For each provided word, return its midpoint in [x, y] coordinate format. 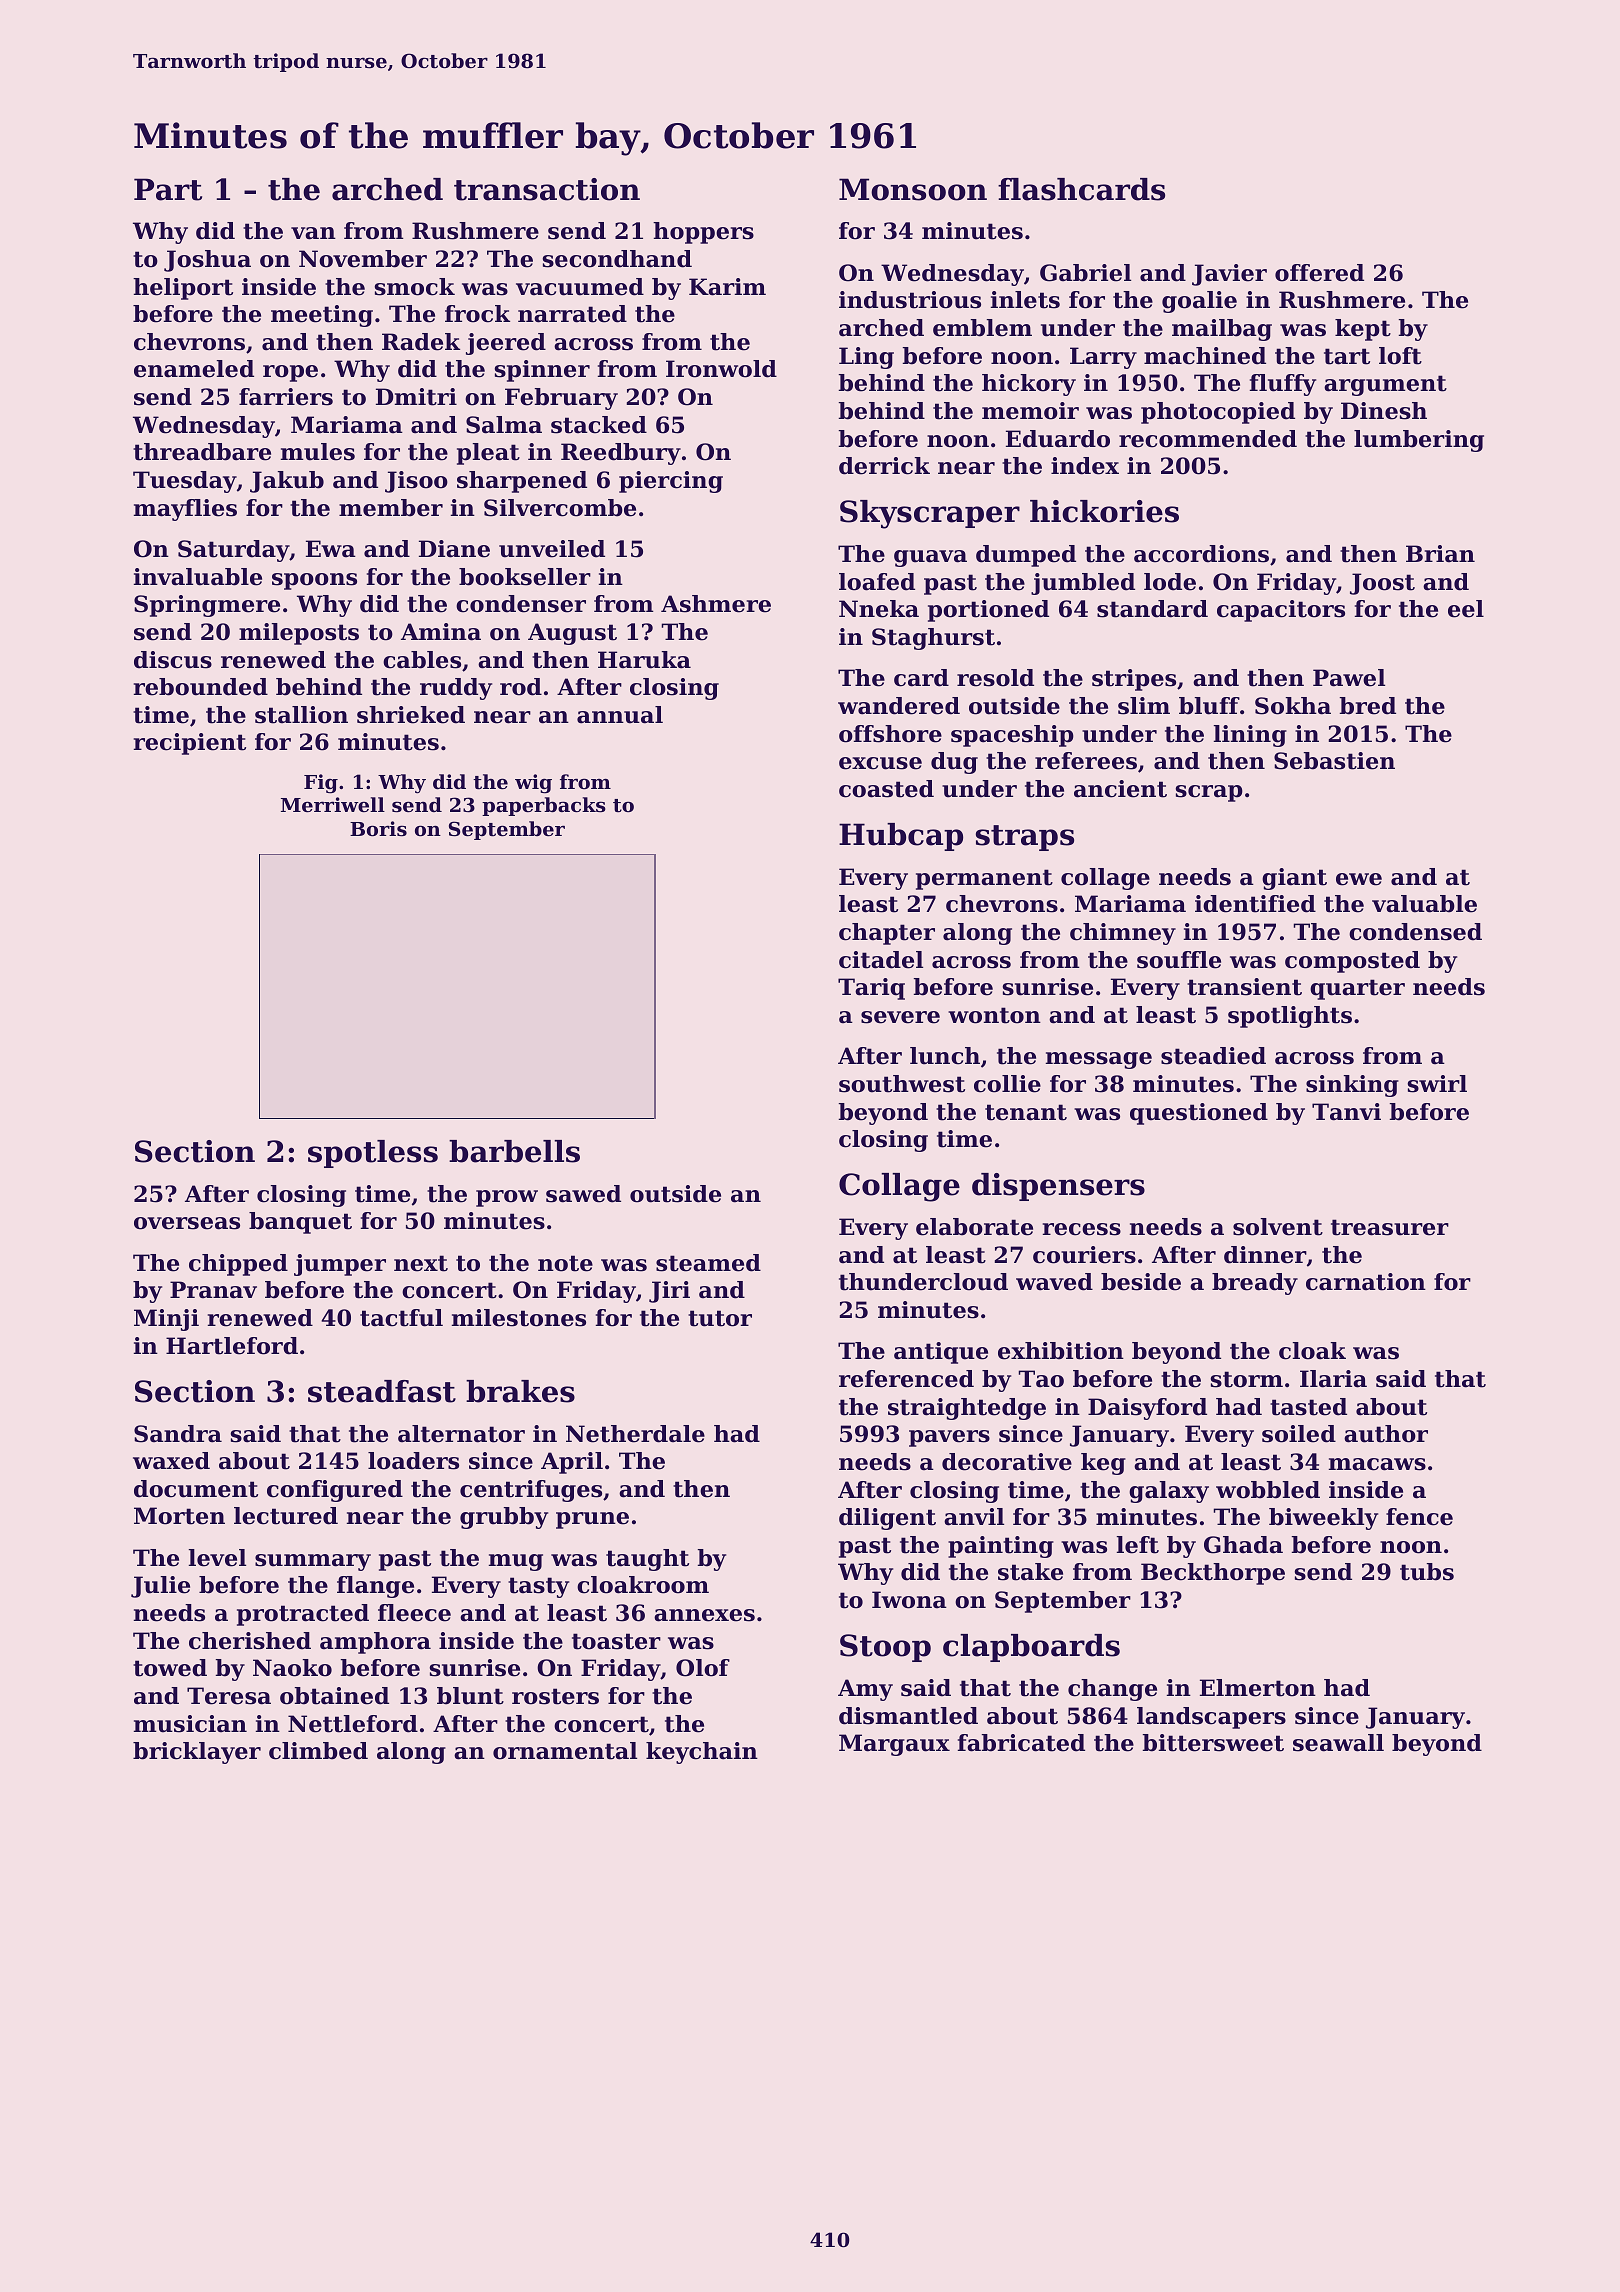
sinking [1352, 1086]
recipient [190, 744]
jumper [340, 1265]
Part [168, 189]
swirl [1437, 1084]
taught [647, 1560]
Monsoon [913, 189]
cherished [250, 1641]
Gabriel [1085, 273]
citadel [881, 960]
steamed [708, 1263]
